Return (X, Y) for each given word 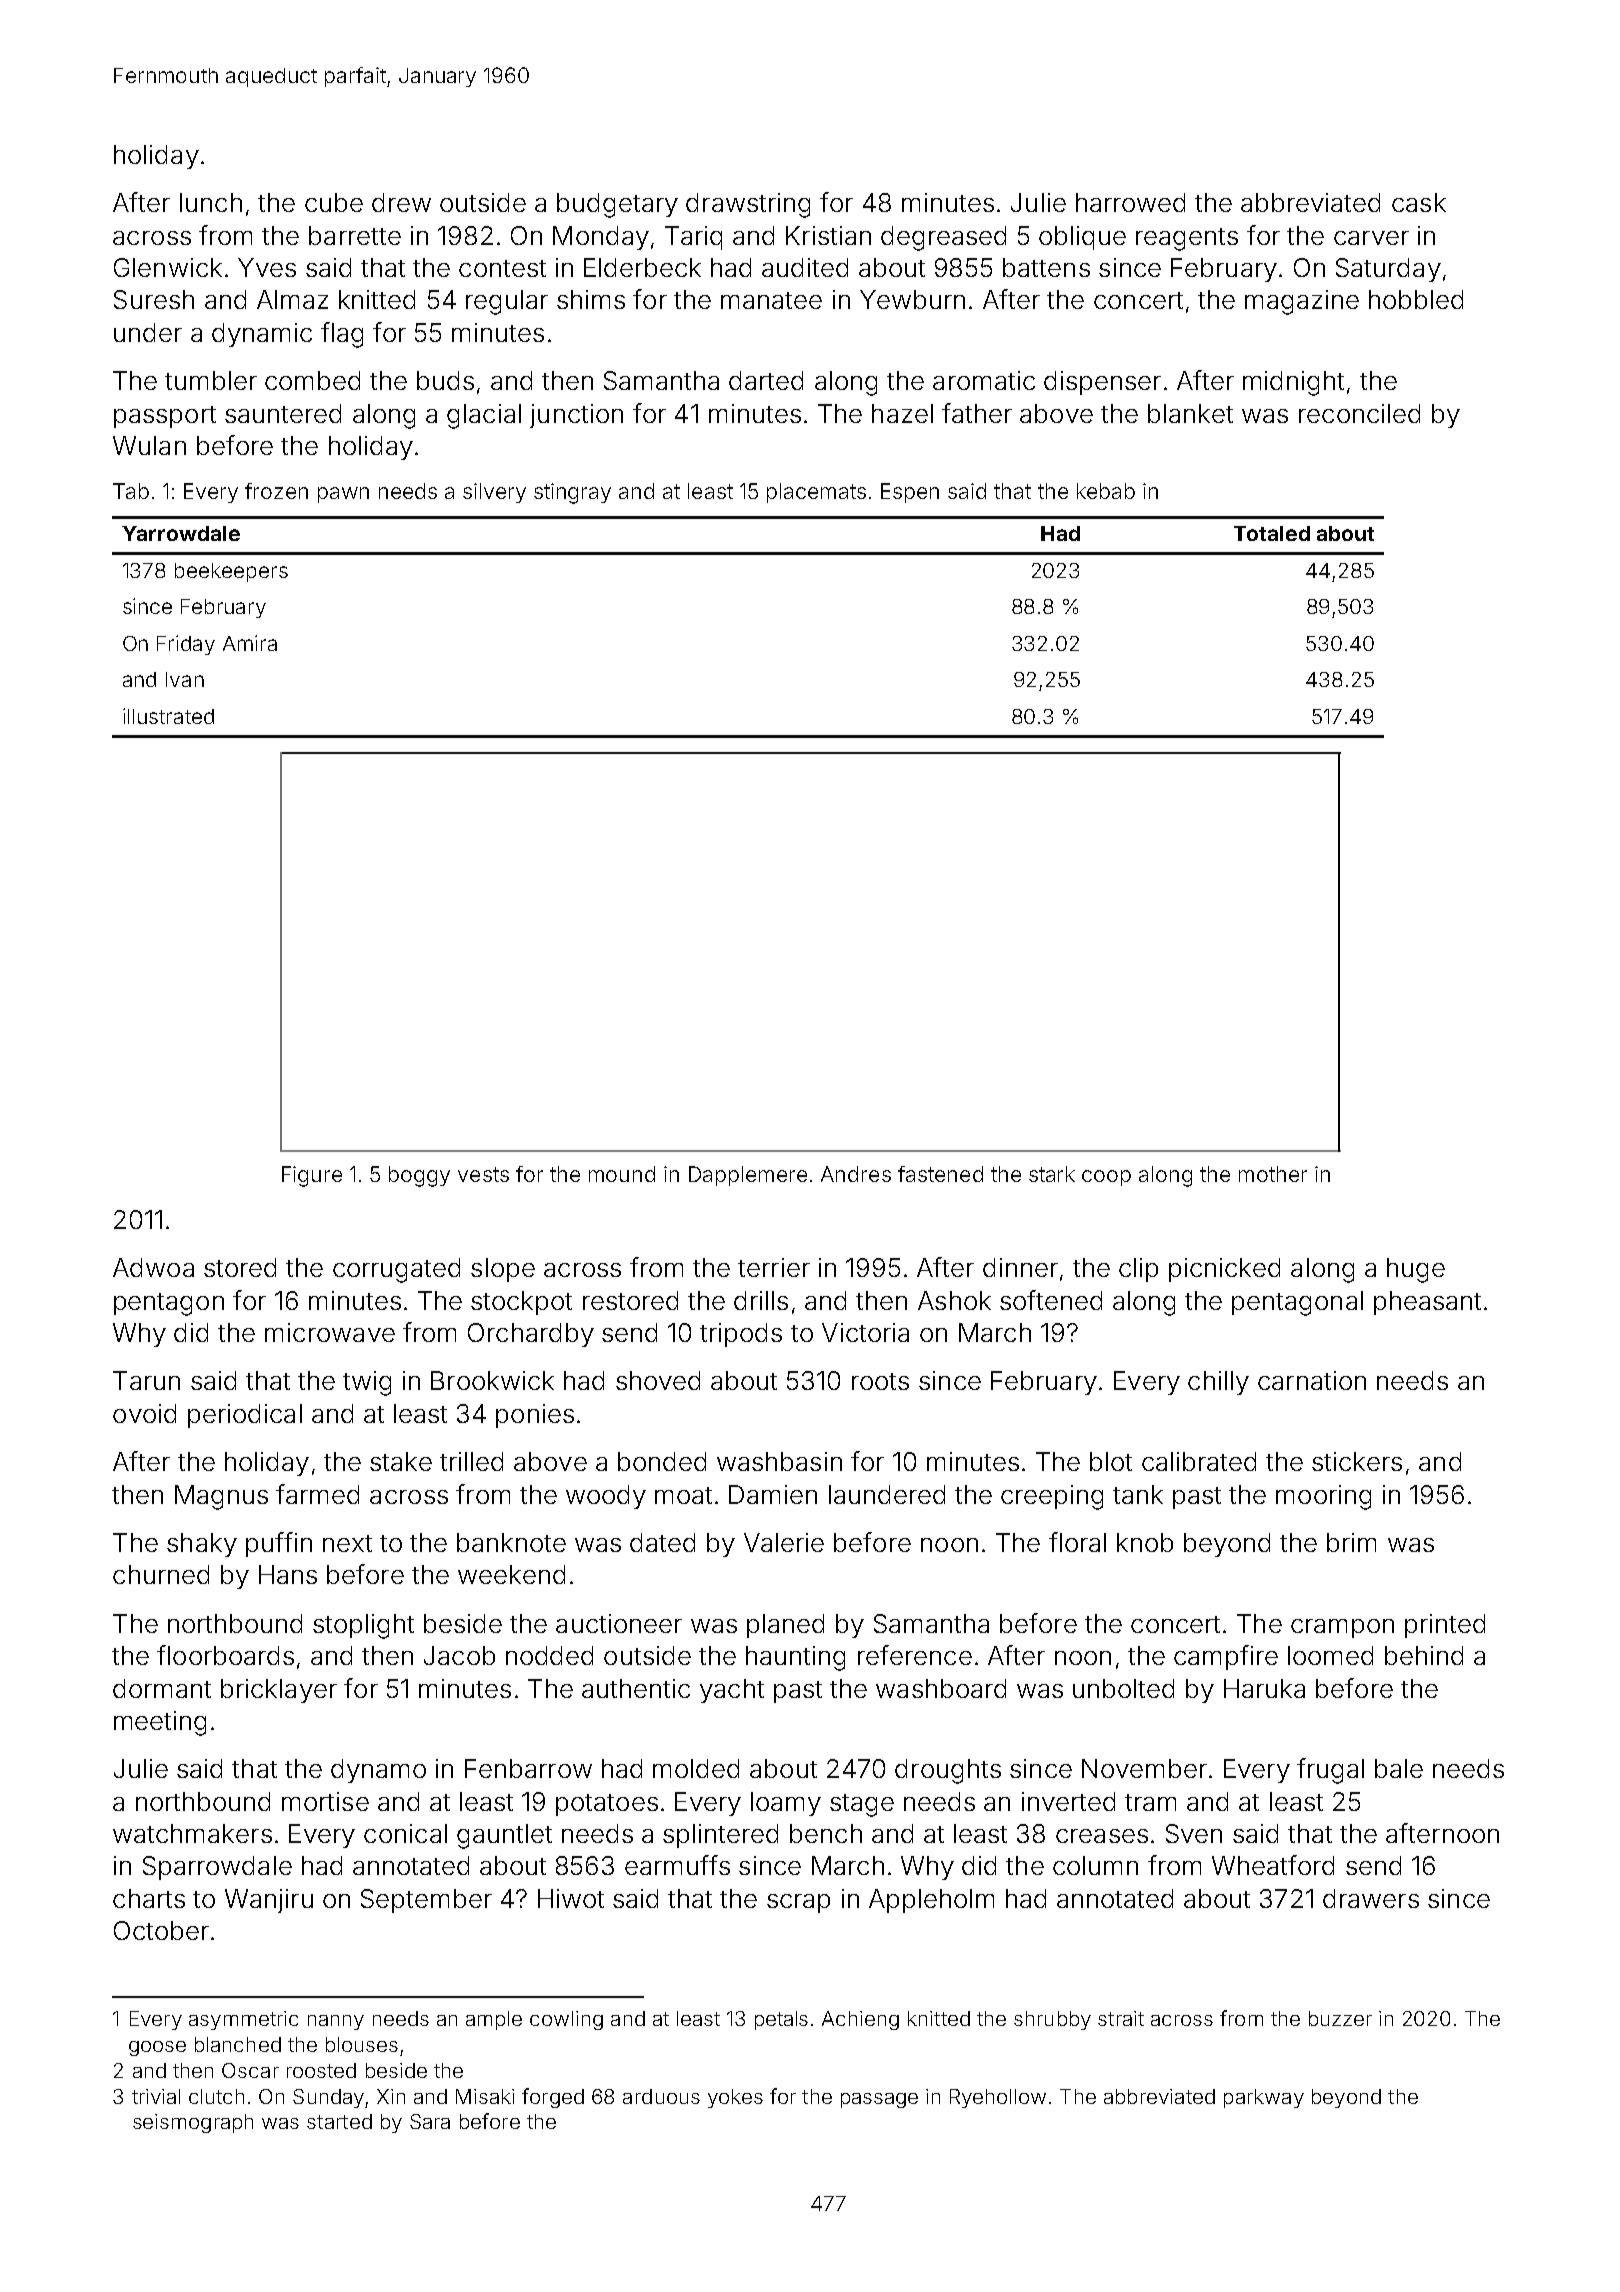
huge (1416, 1270)
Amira (250, 643)
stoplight (363, 1626)
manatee (771, 300)
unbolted (1123, 1688)
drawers (1371, 1898)
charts (149, 1898)
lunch (211, 202)
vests (483, 1174)
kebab (1106, 491)
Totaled (1272, 533)
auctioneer (619, 1623)
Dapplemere (748, 1176)
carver (1371, 238)
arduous (661, 2096)
